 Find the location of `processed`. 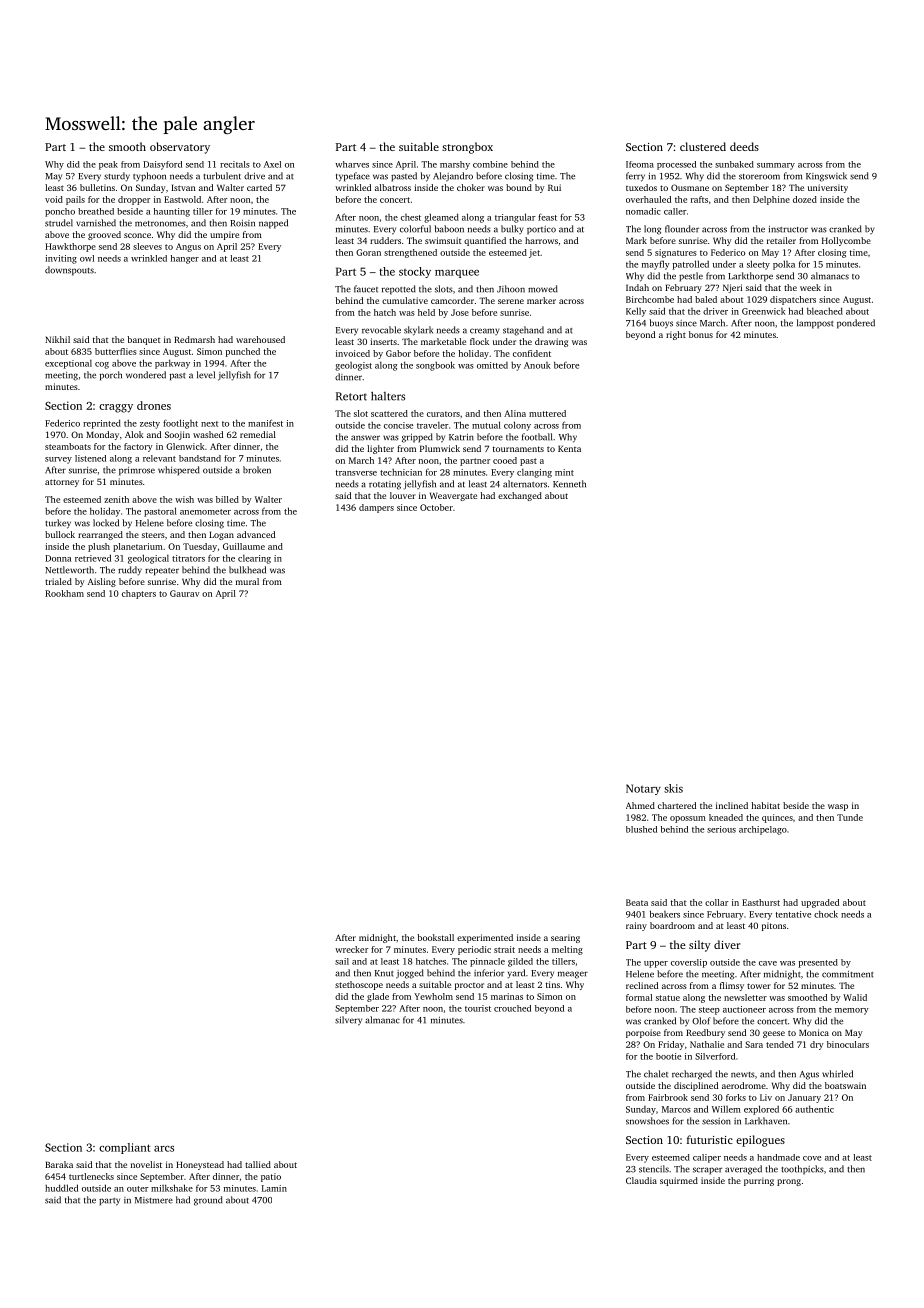

processed is located at coordinates (676, 165).
